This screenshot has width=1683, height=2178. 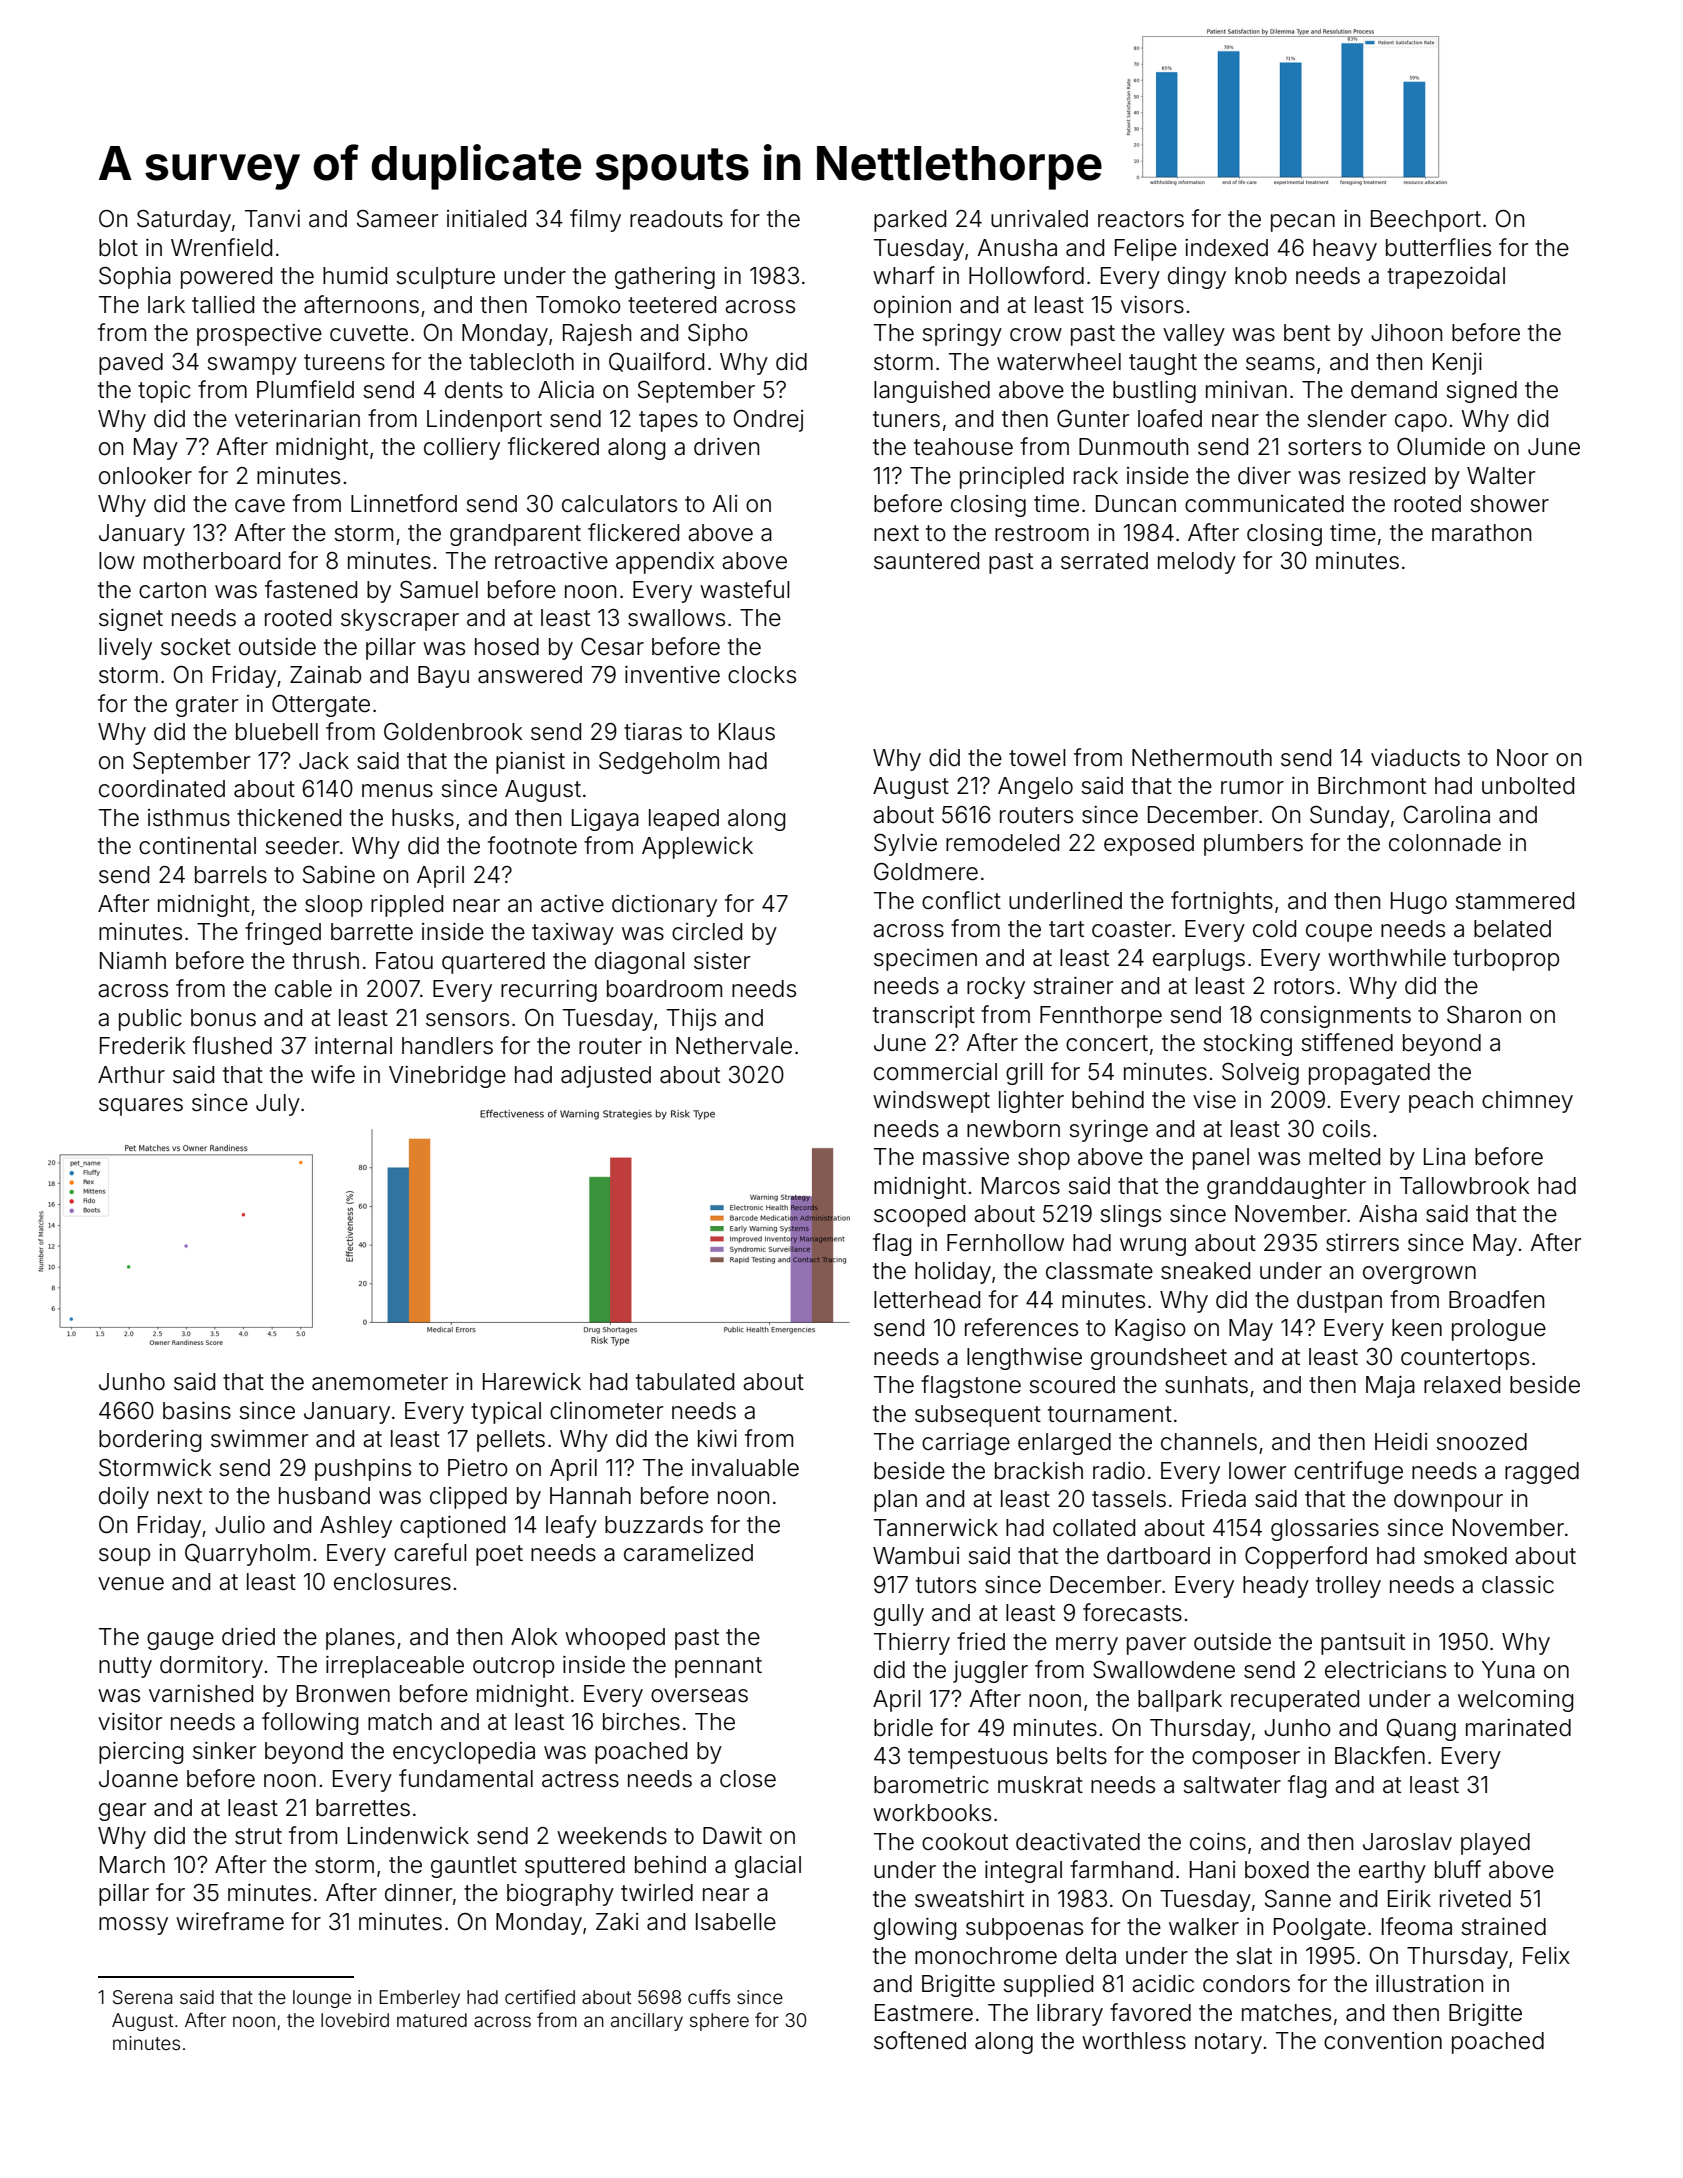 I want to click on paved, so click(x=131, y=364).
